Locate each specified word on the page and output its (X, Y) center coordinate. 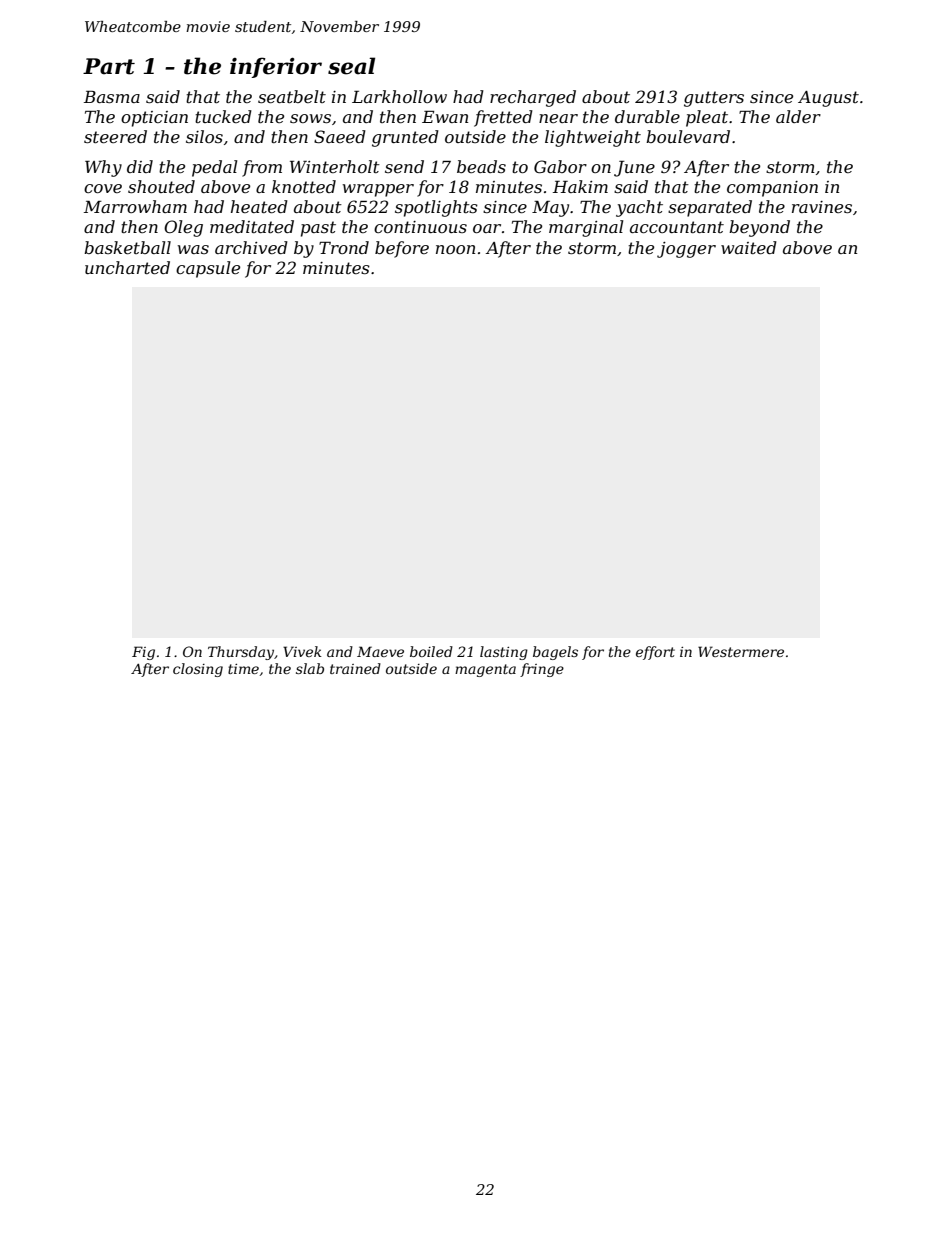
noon (455, 249)
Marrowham (135, 206)
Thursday (241, 653)
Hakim (580, 186)
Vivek (302, 651)
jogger (686, 250)
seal (351, 66)
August (828, 99)
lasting (504, 653)
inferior (276, 67)
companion (772, 189)
